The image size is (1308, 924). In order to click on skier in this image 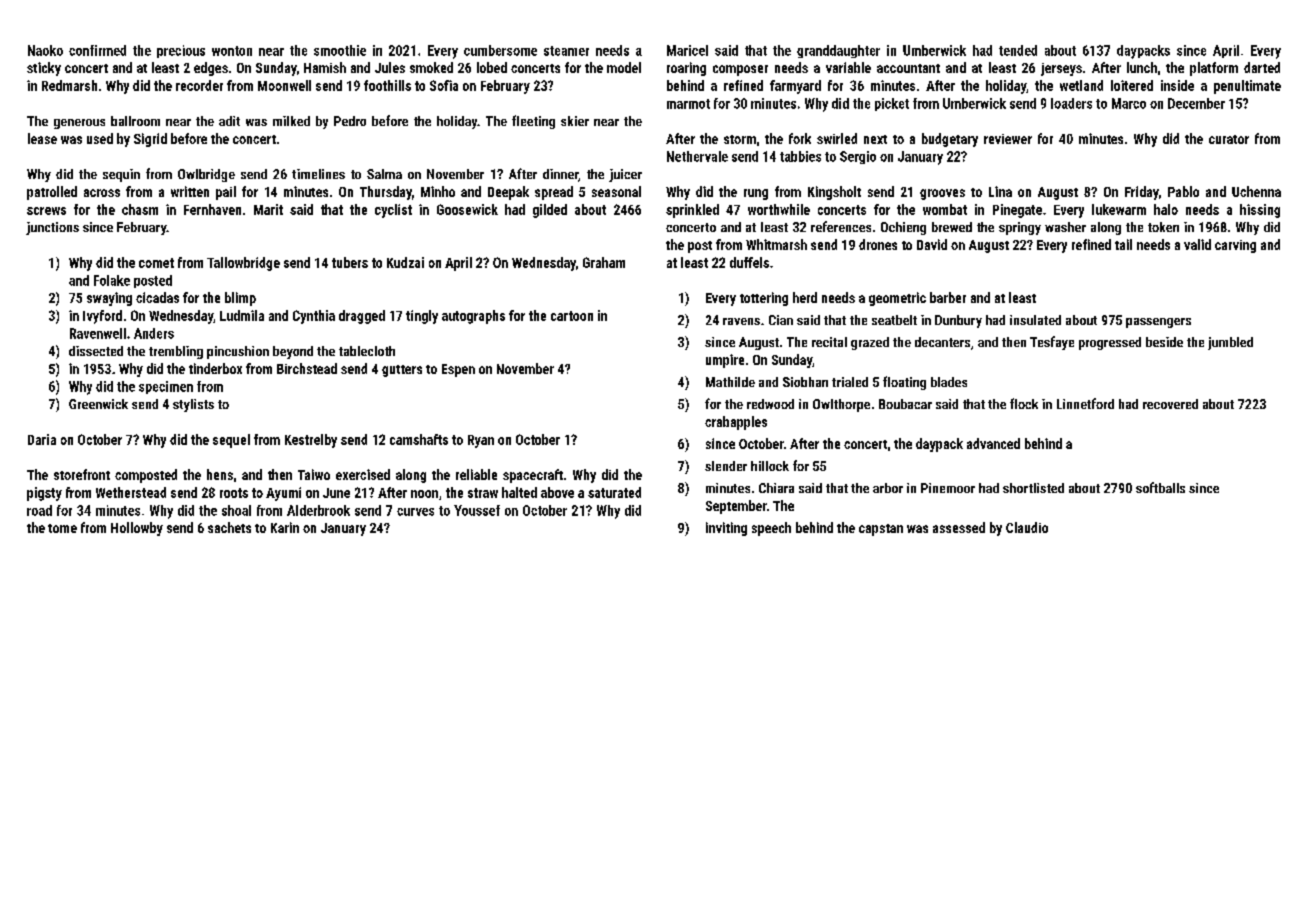, I will do `click(575, 121)`.
